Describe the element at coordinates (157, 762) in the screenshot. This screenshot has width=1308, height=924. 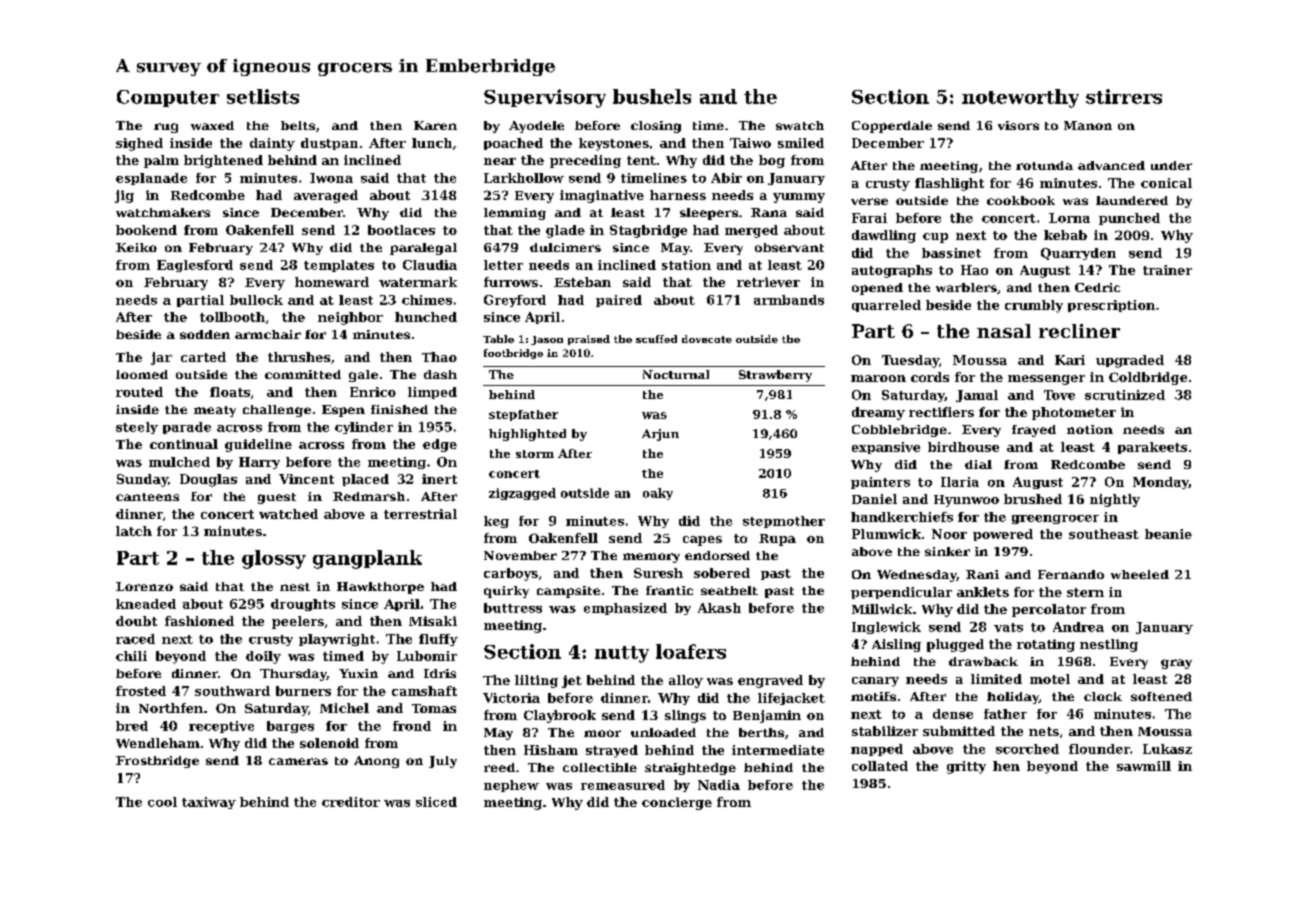
I see `Frostbridge` at that location.
